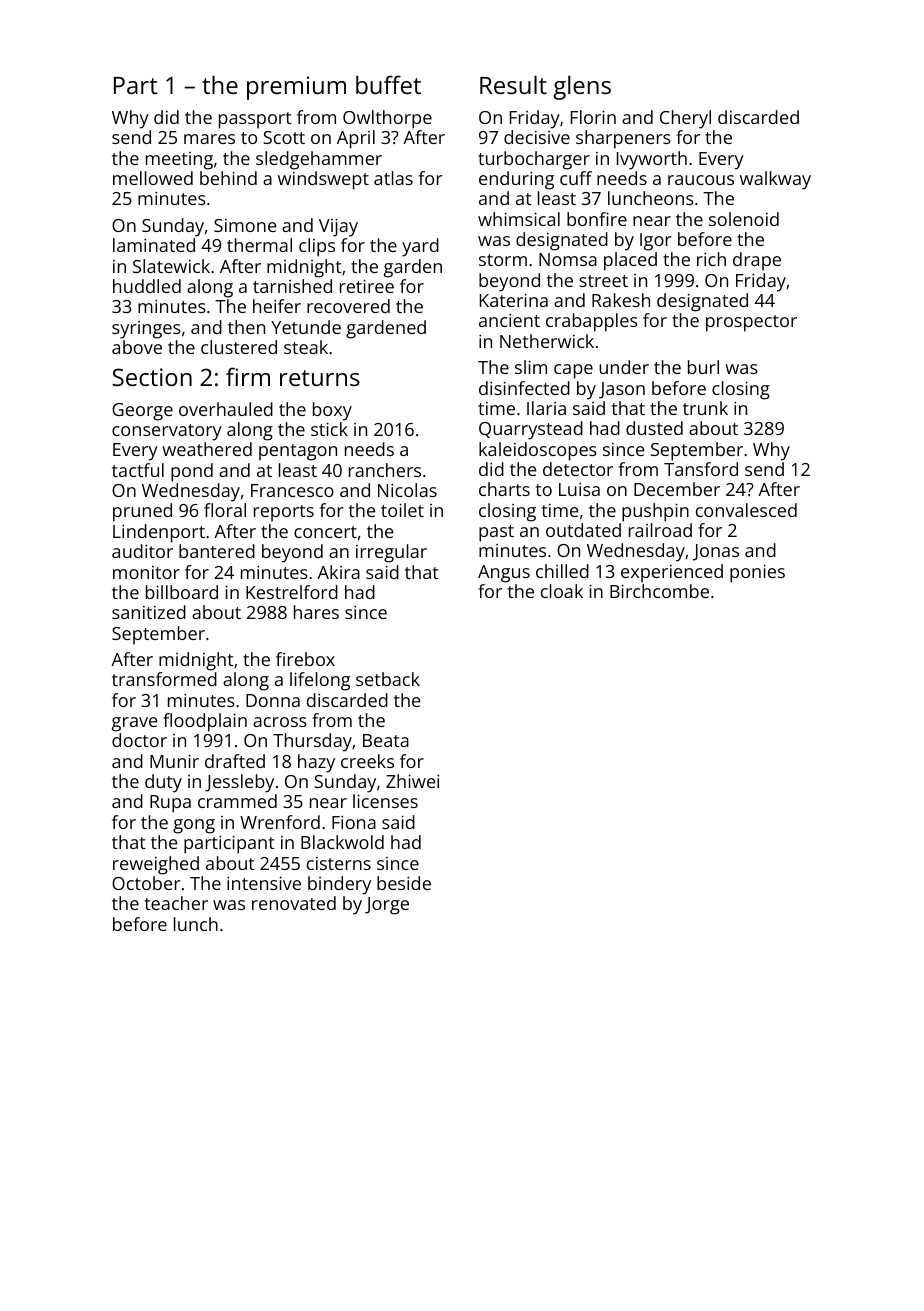 This image has height=1311, width=924. What do you see at coordinates (325, 532) in the image?
I see `concert` at bounding box center [325, 532].
